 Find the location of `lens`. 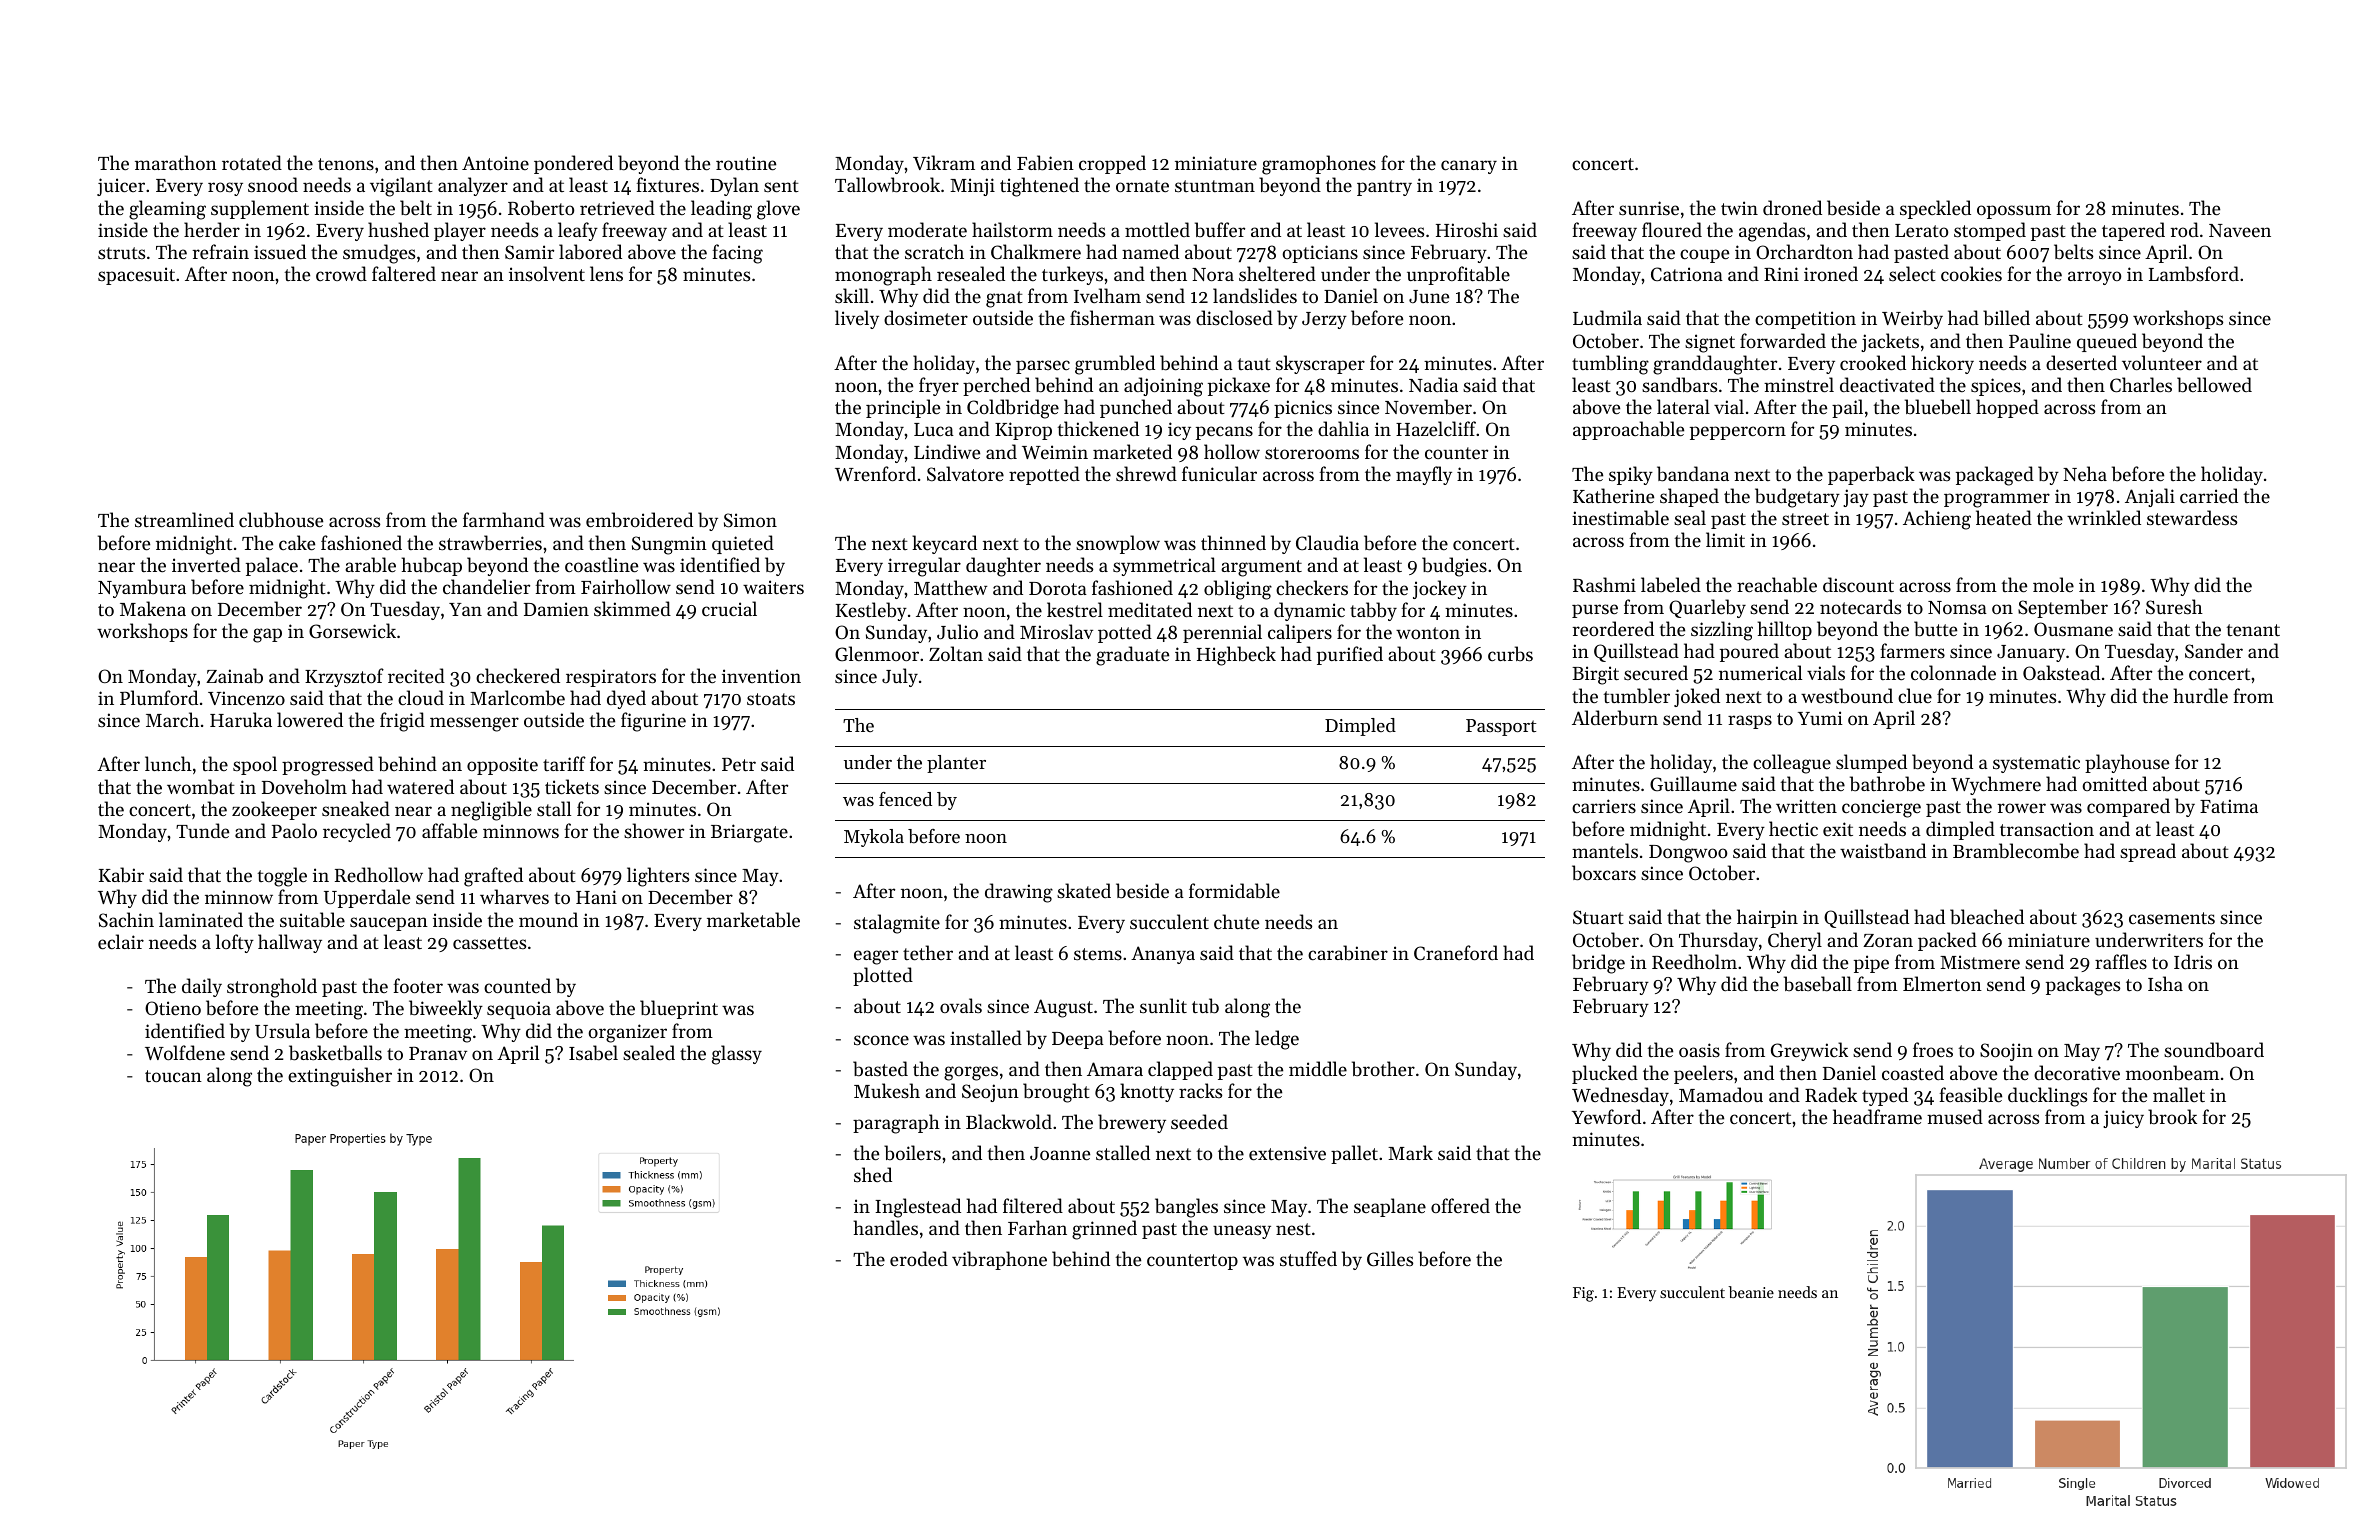

lens is located at coordinates (606, 273).
